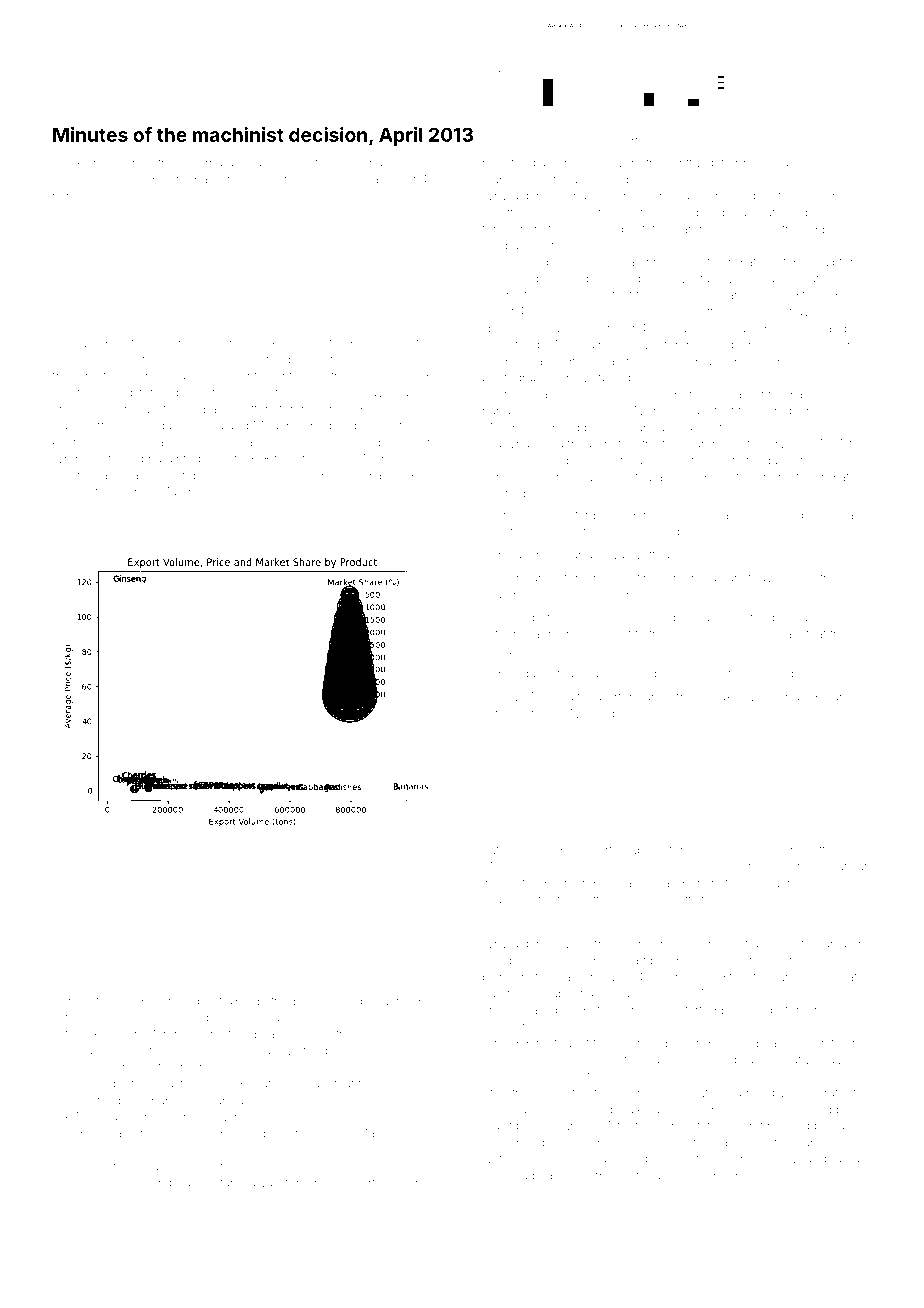  Describe the element at coordinates (760, 1043) in the image. I see `chalkboards` at that location.
